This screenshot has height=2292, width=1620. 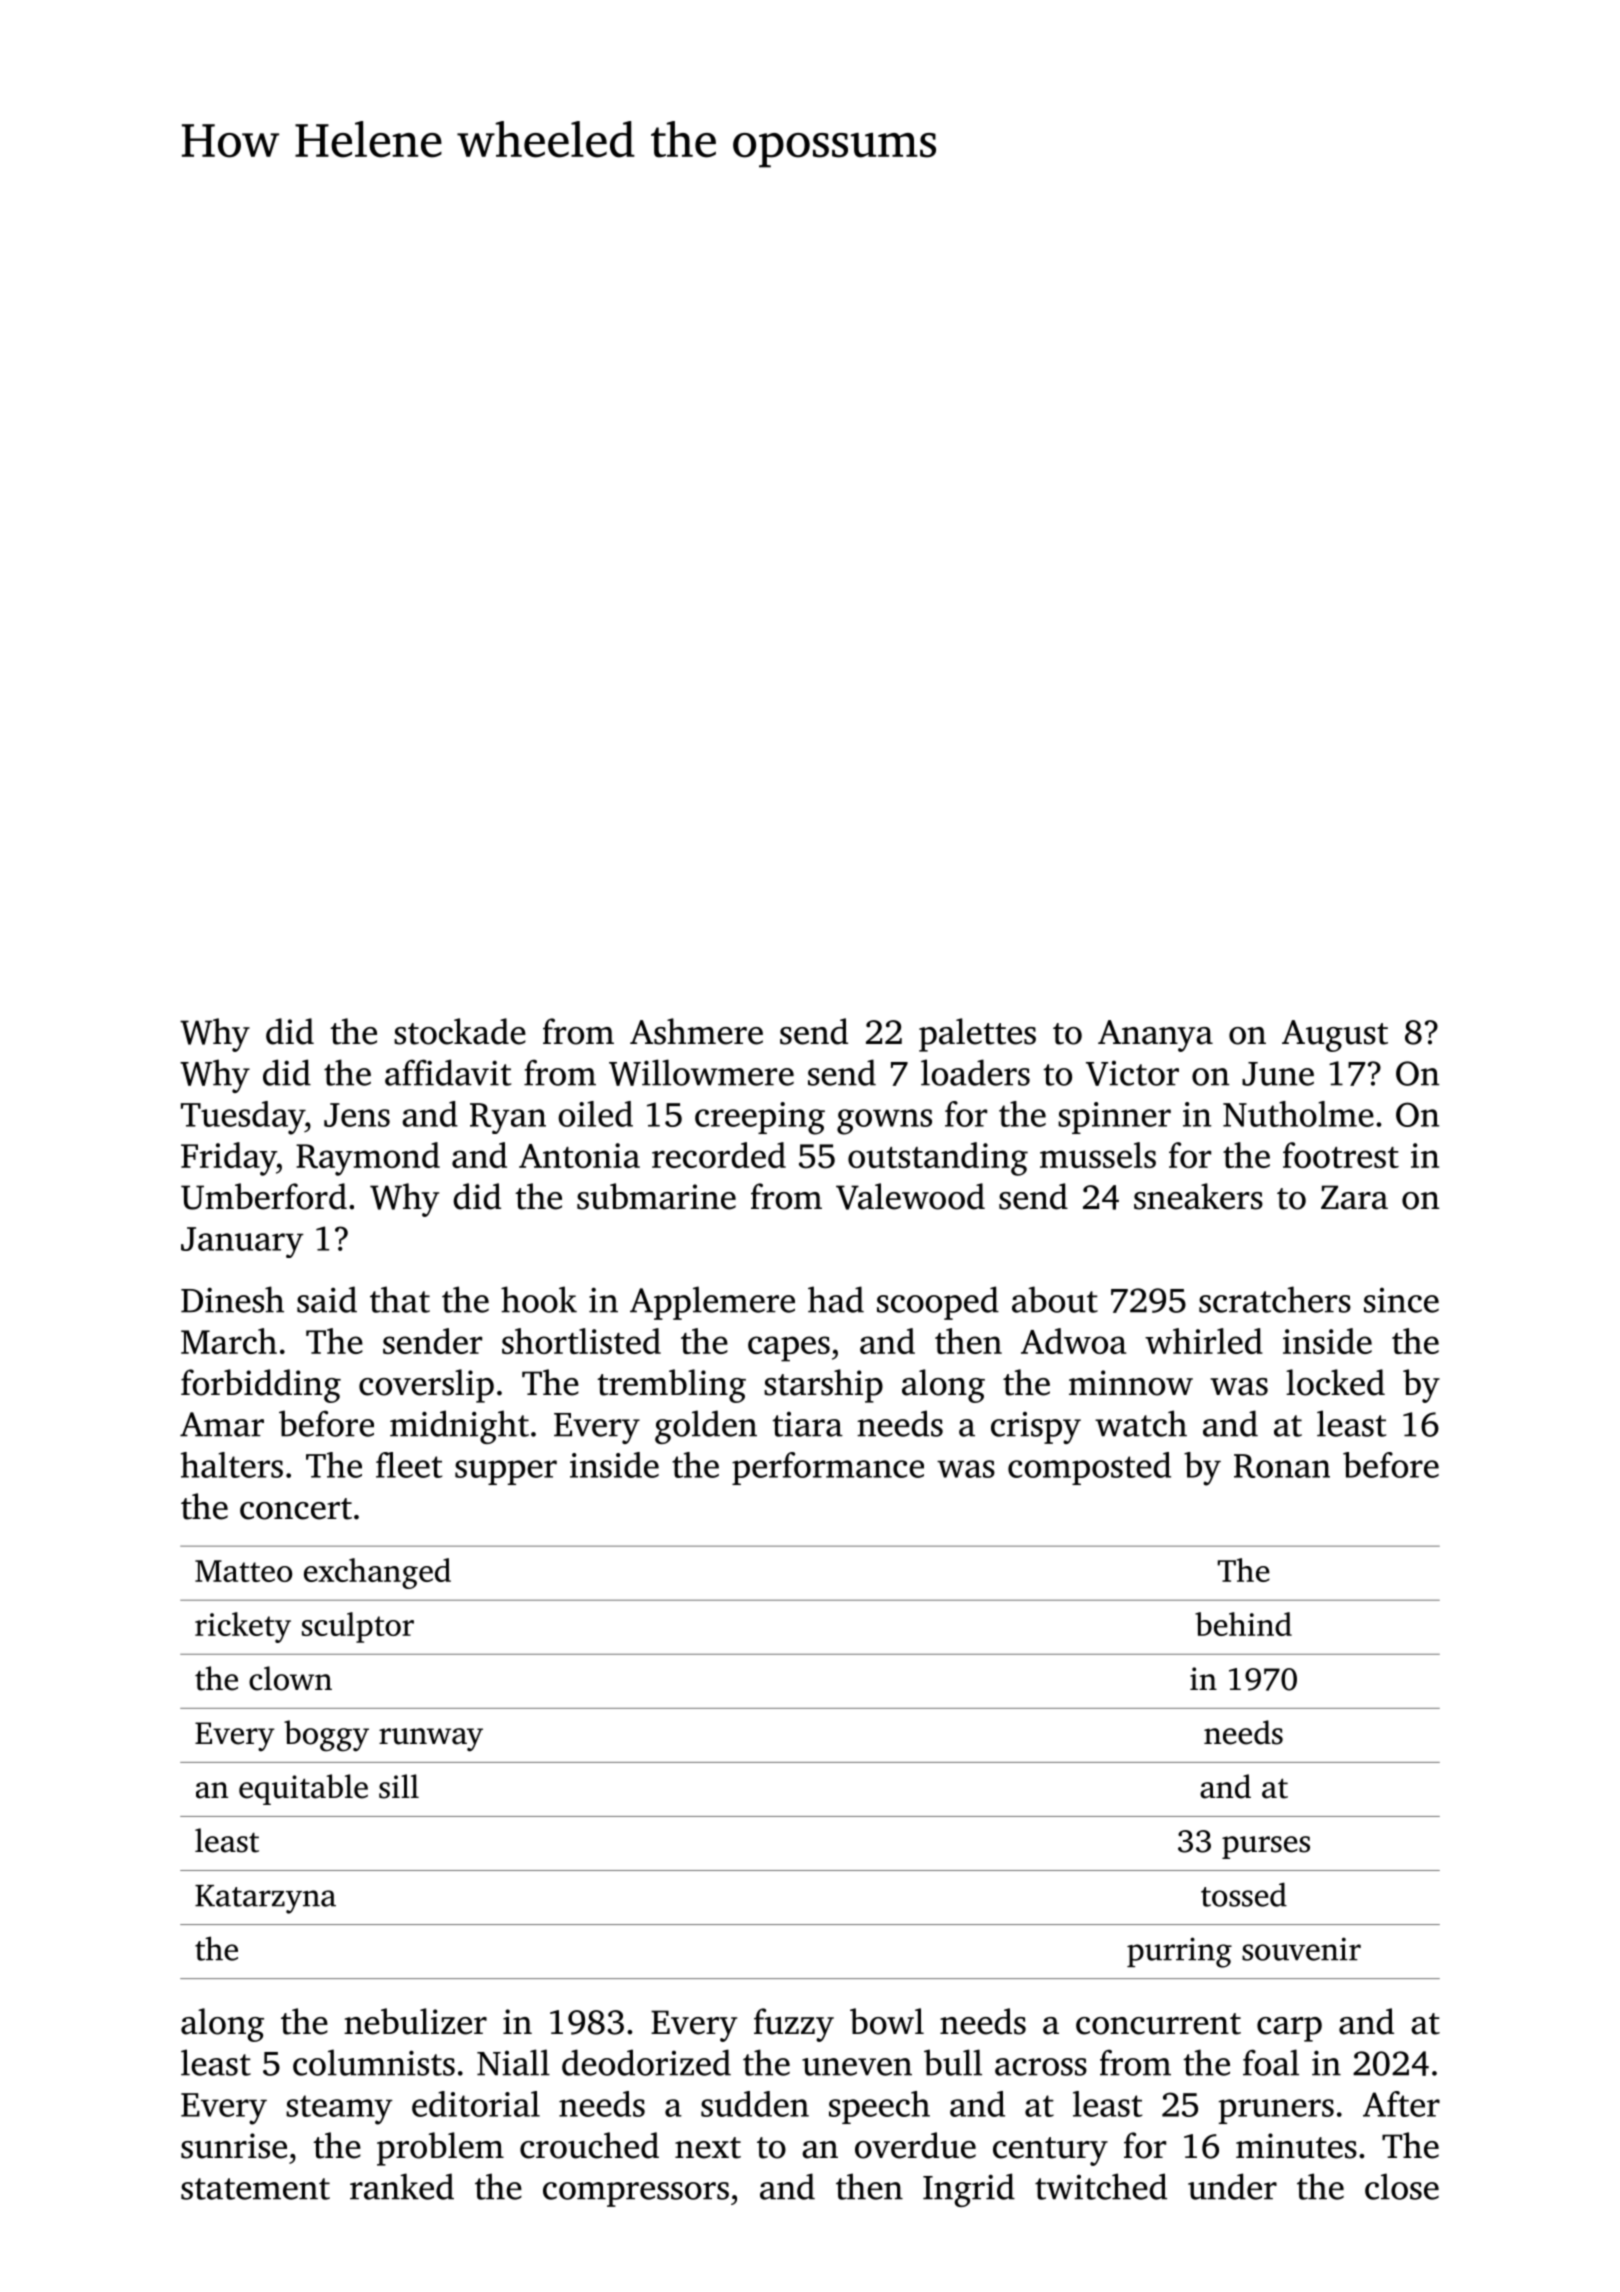 What do you see at coordinates (243, 1627) in the screenshot?
I see `rickety` at bounding box center [243, 1627].
